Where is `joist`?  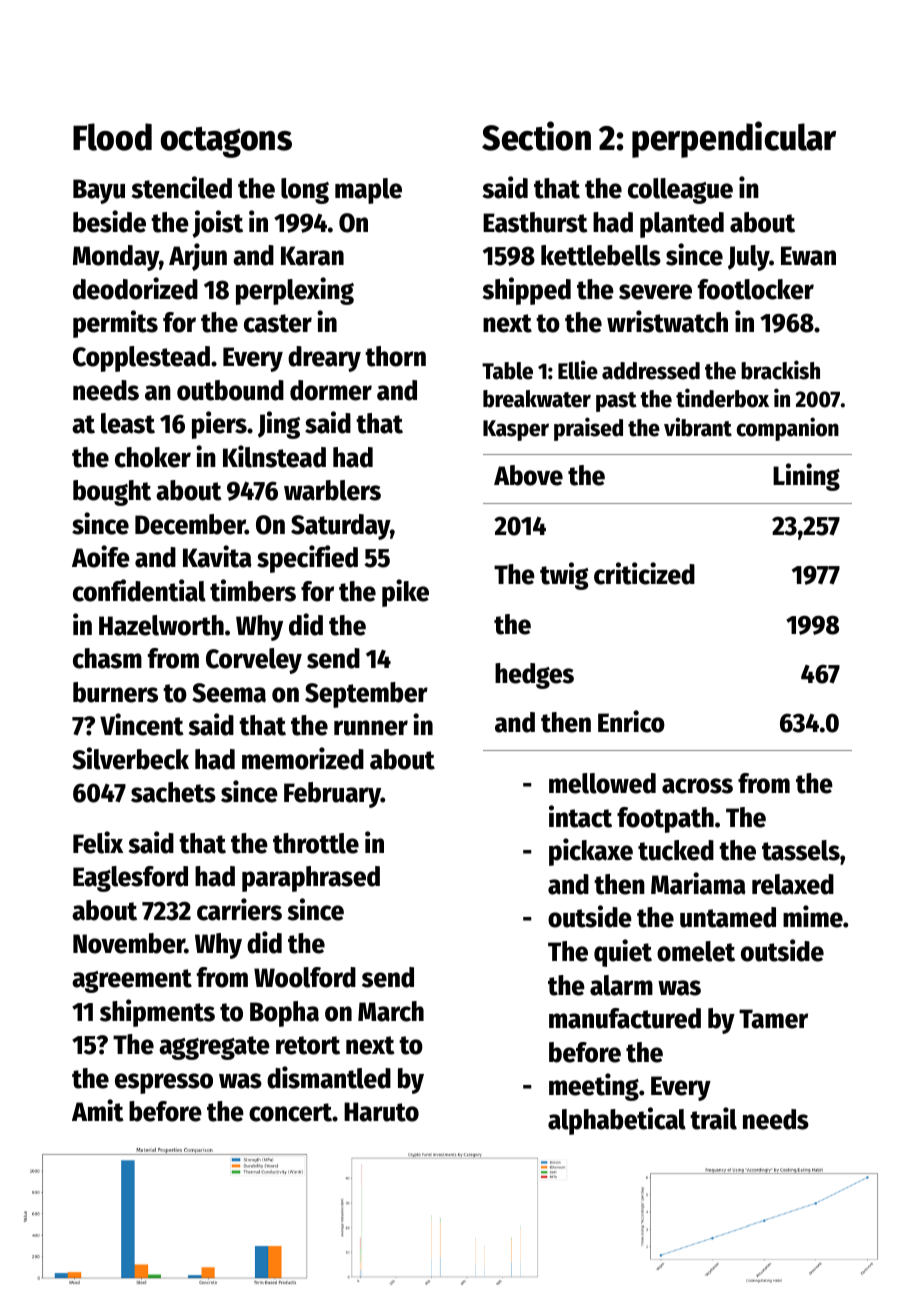 joist is located at coordinates (217, 224).
